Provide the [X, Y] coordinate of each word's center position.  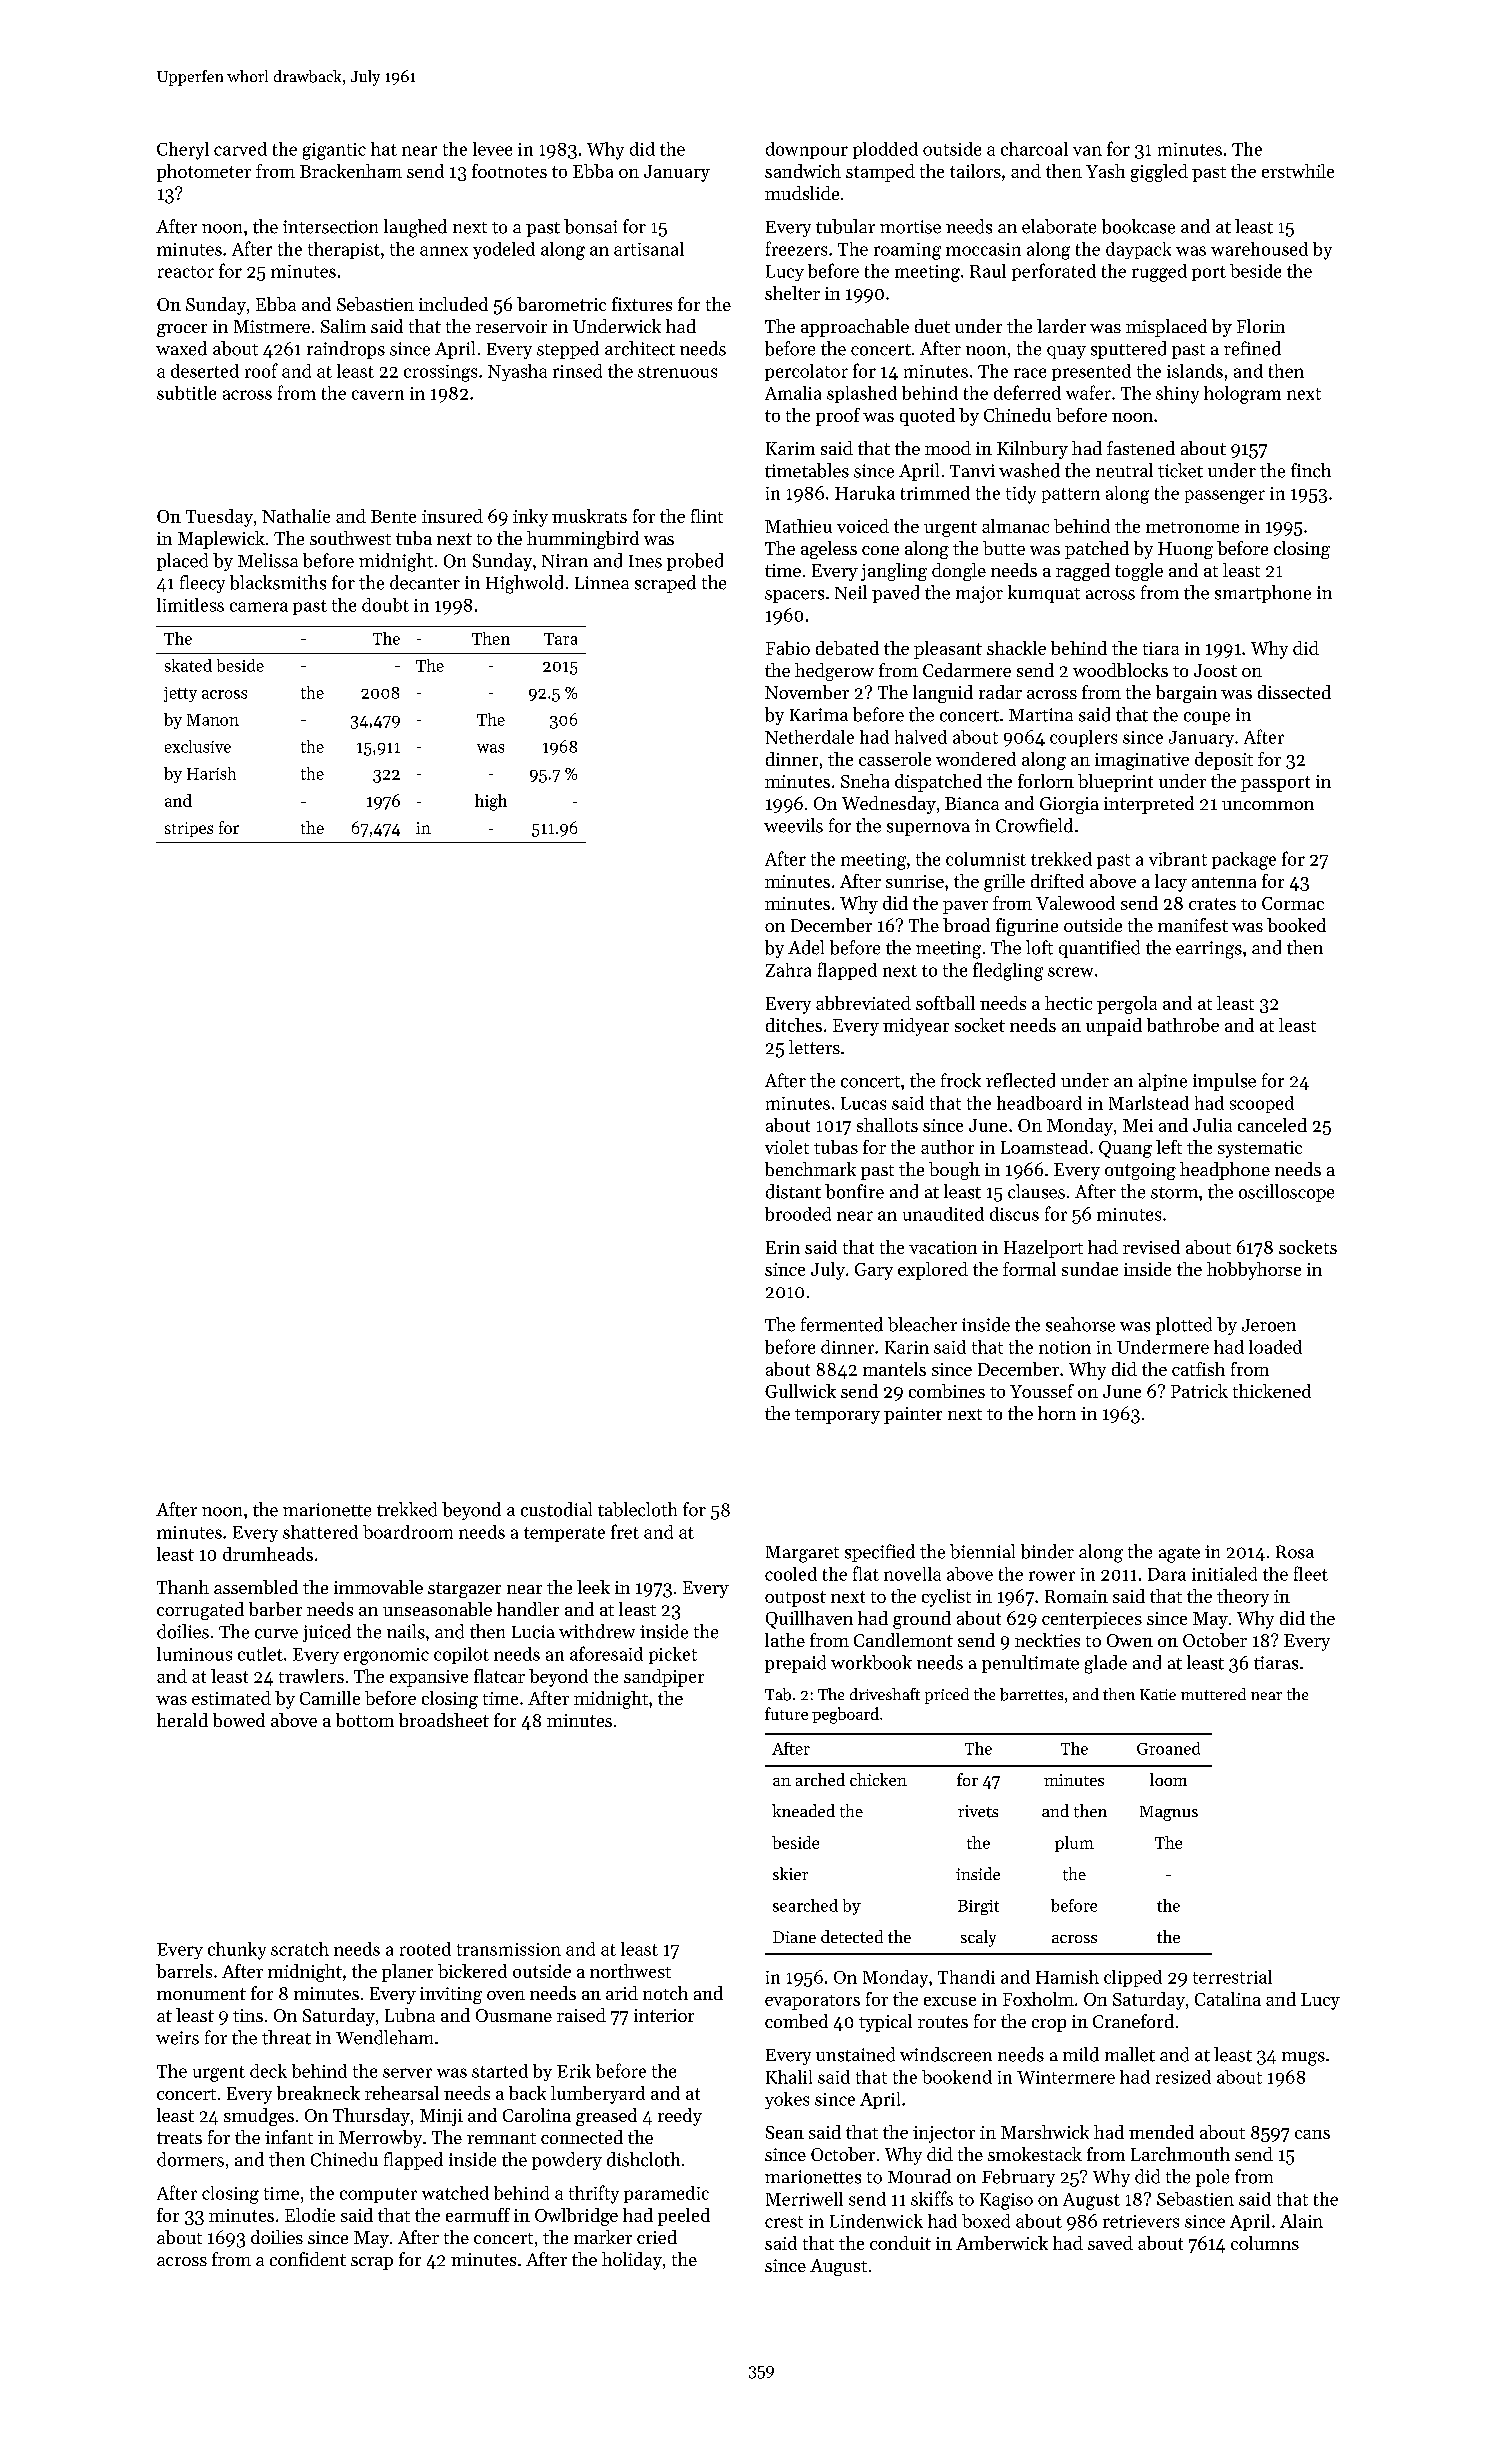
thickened [1272, 1391]
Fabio [788, 648]
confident [308, 2259]
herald [182, 1720]
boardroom [408, 1532]
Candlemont [903, 1640]
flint [707, 516]
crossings [440, 373]
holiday [632, 2261]
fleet [1311, 1573]
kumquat [1044, 594]
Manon [213, 720]
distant [793, 1191]
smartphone [1263, 594]
